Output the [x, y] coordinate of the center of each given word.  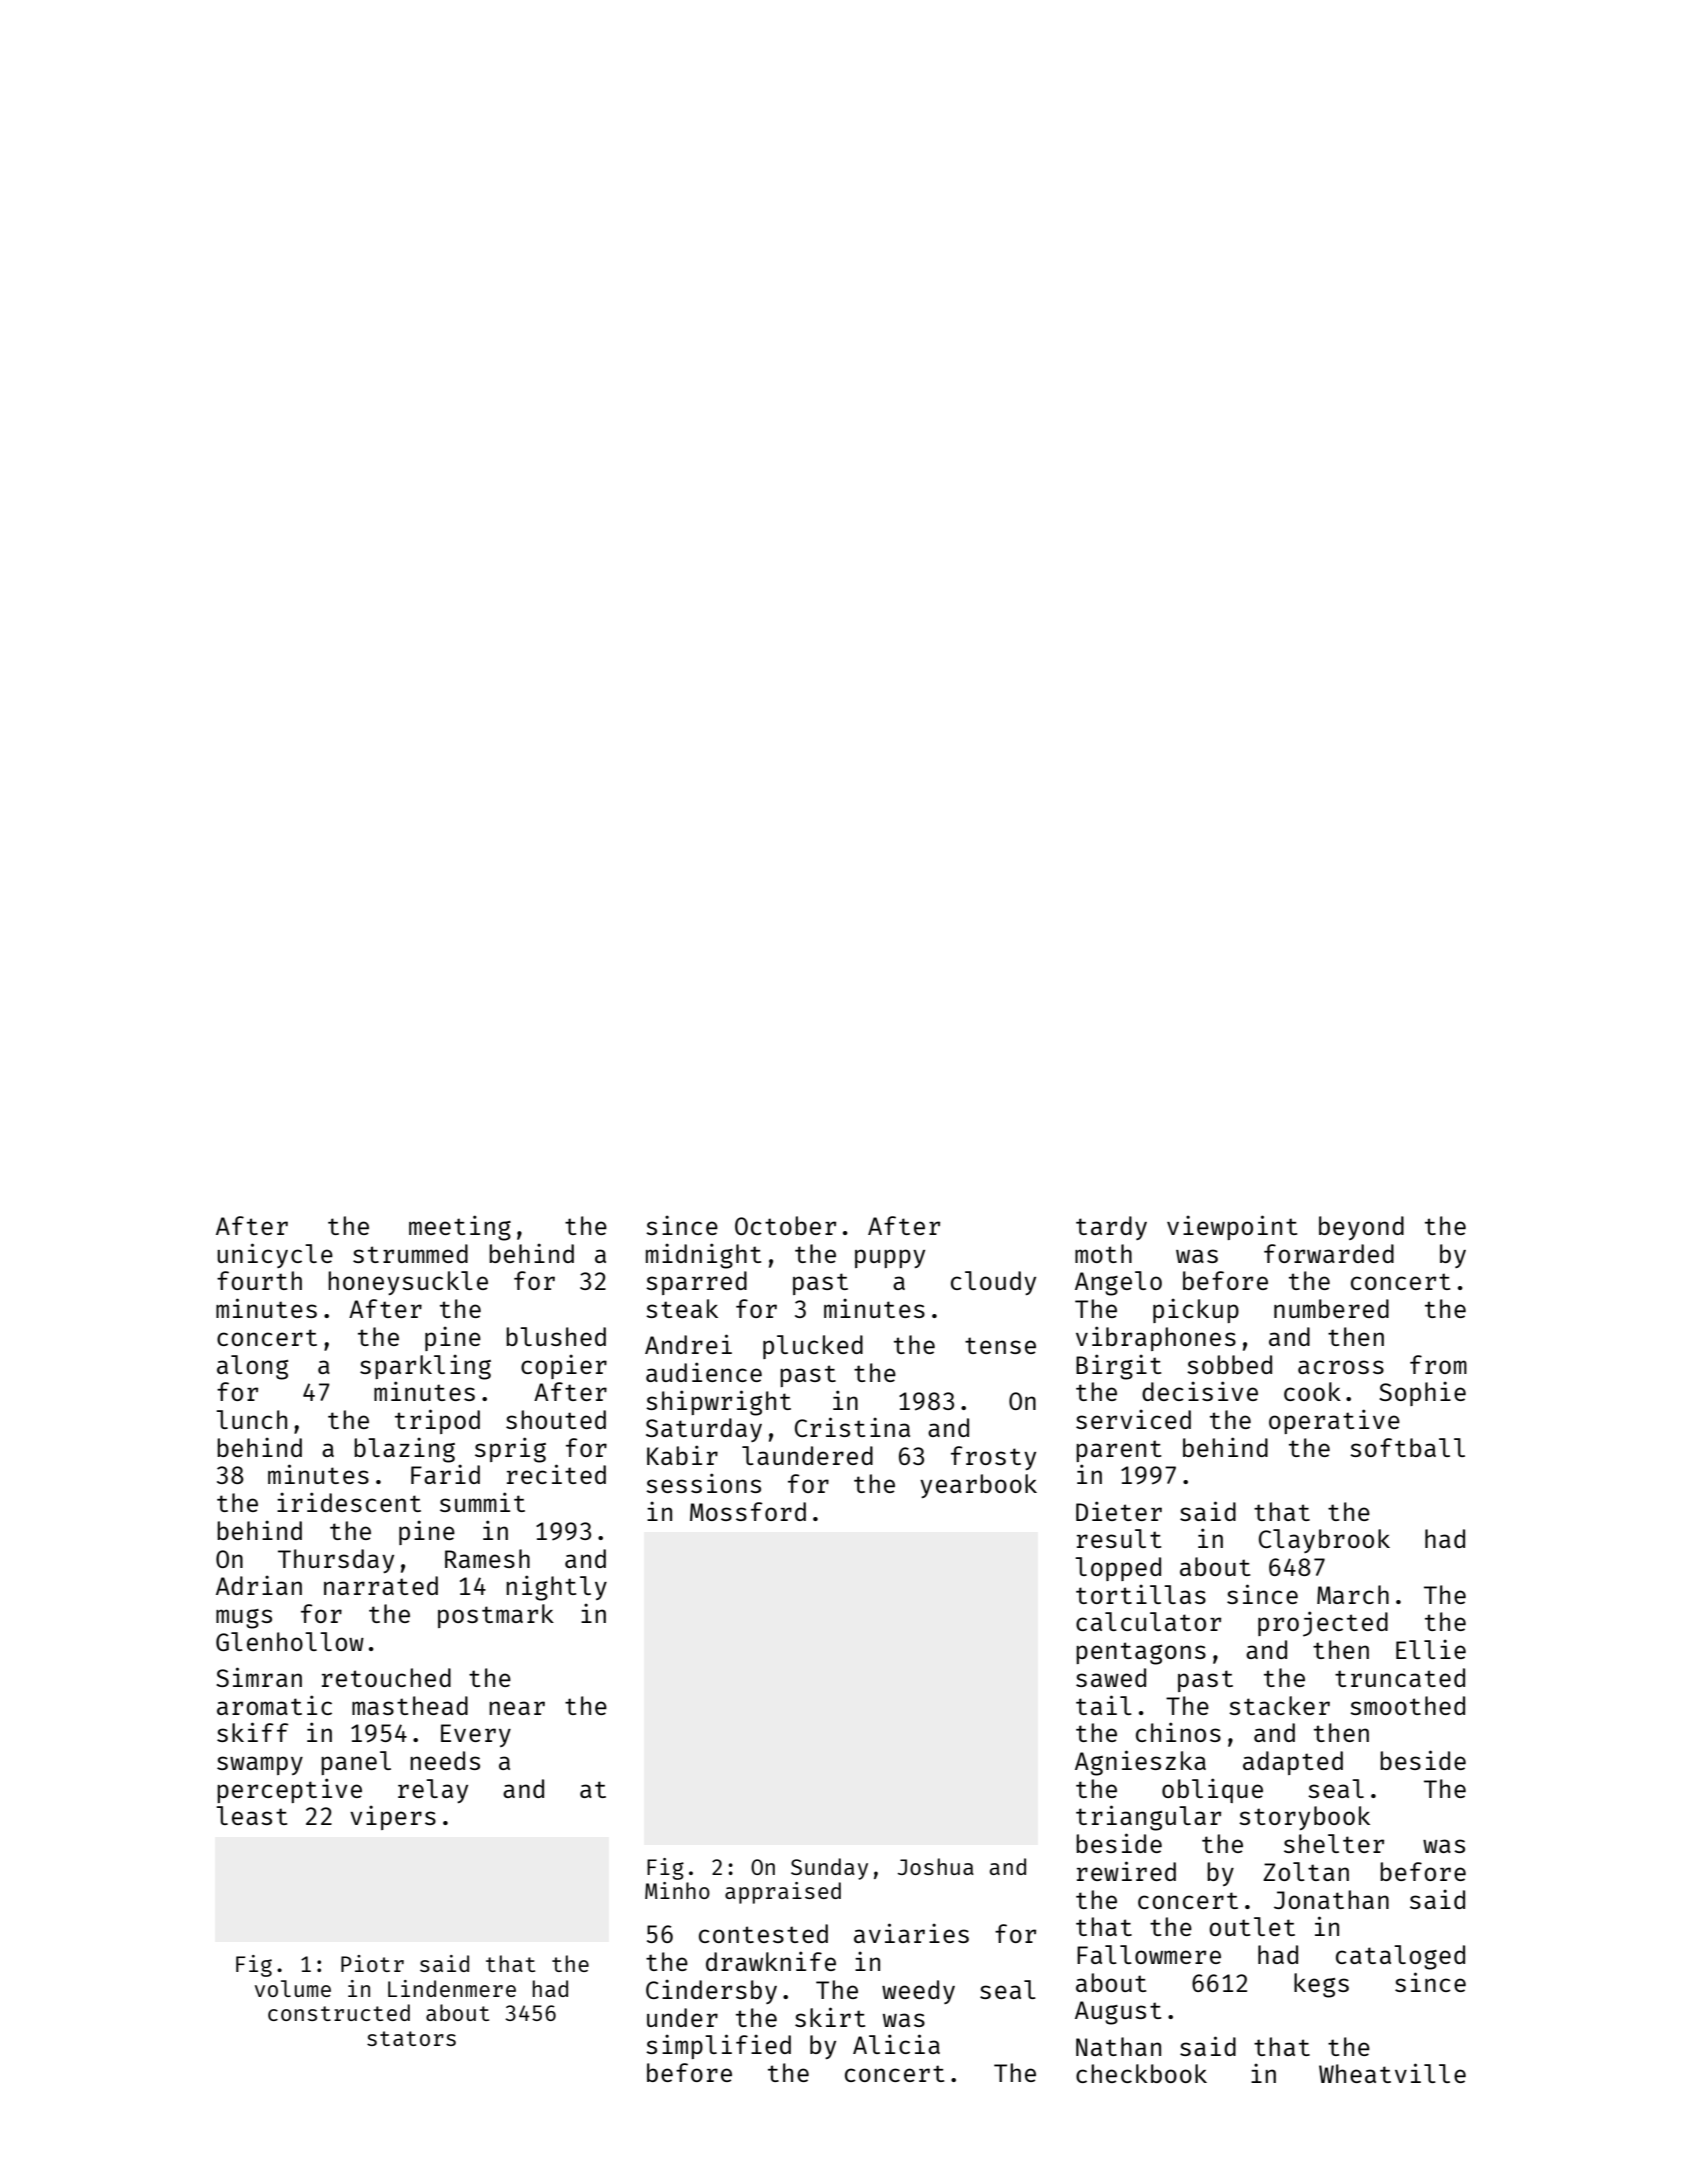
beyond [1361, 1228]
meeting [460, 1228]
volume [293, 1988]
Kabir [682, 1455]
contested [763, 1933]
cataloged [1400, 1957]
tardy [1111, 1228]
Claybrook [1324, 1541]
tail [1104, 1705]
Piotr [372, 1963]
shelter [1334, 1843]
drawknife [771, 1961]
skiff [253, 1732]
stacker [1279, 1705]
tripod [437, 1421]
